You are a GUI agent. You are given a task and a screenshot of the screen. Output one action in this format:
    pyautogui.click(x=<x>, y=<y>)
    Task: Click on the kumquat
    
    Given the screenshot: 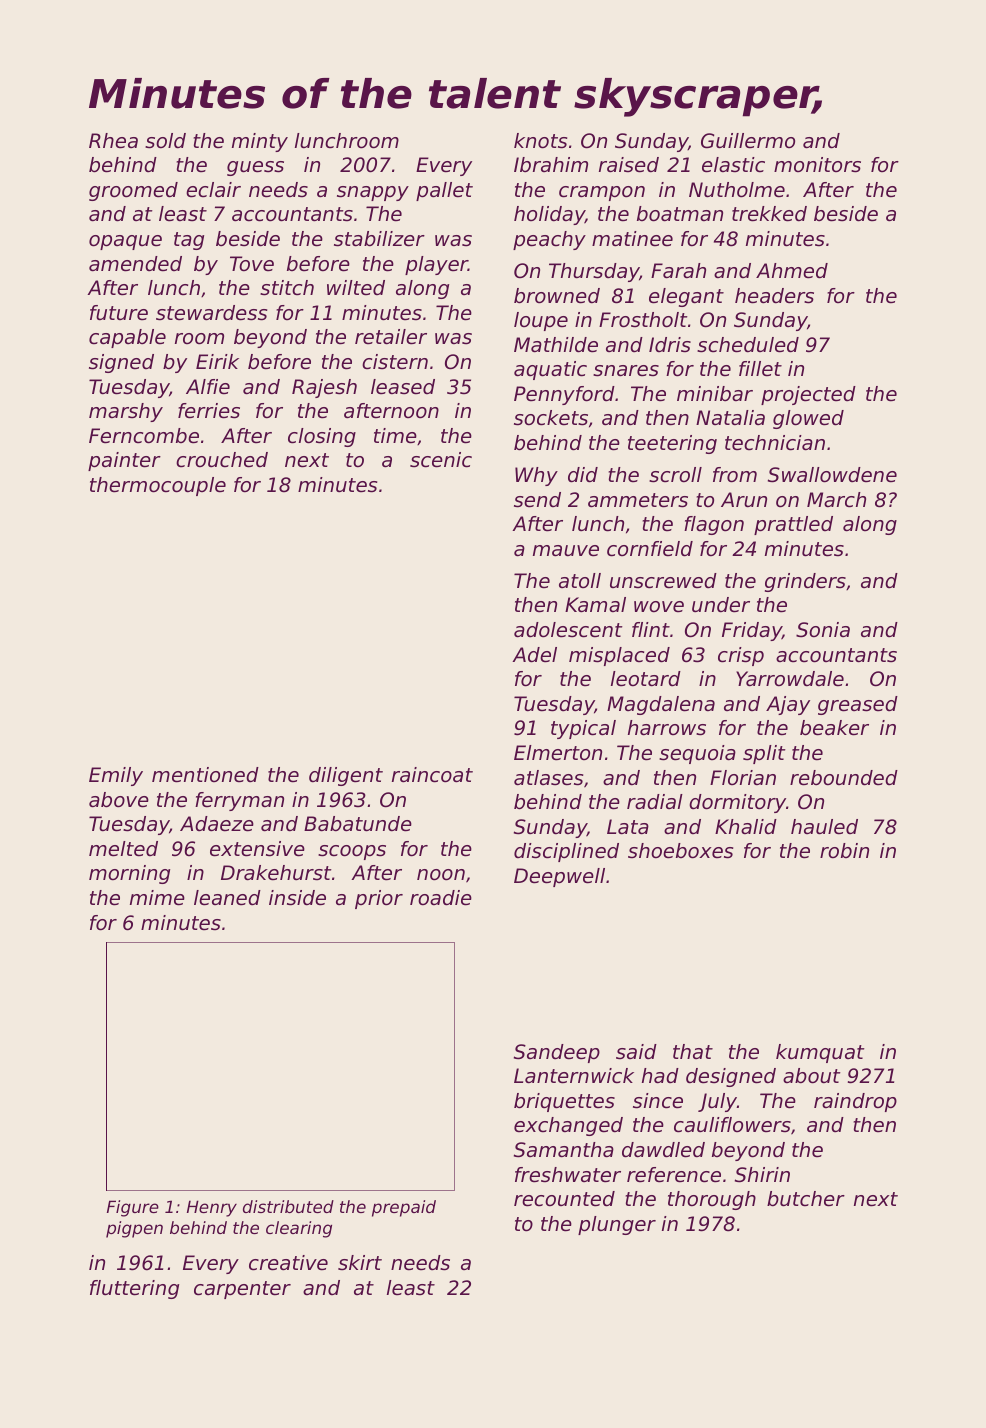 What is the action you would take?
    pyautogui.click(x=820, y=1053)
